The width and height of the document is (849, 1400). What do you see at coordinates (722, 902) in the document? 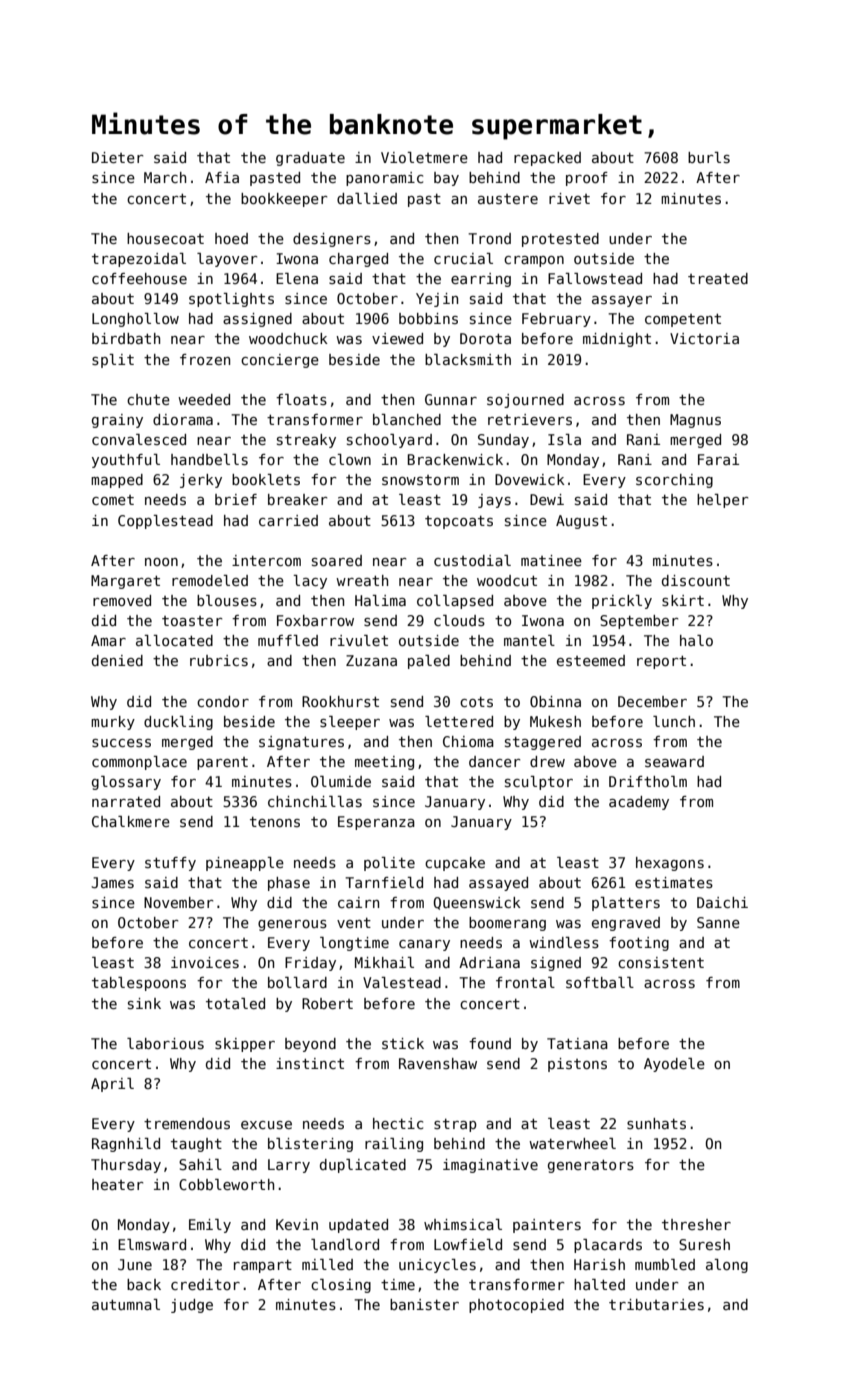
I see `Daichi` at bounding box center [722, 902].
